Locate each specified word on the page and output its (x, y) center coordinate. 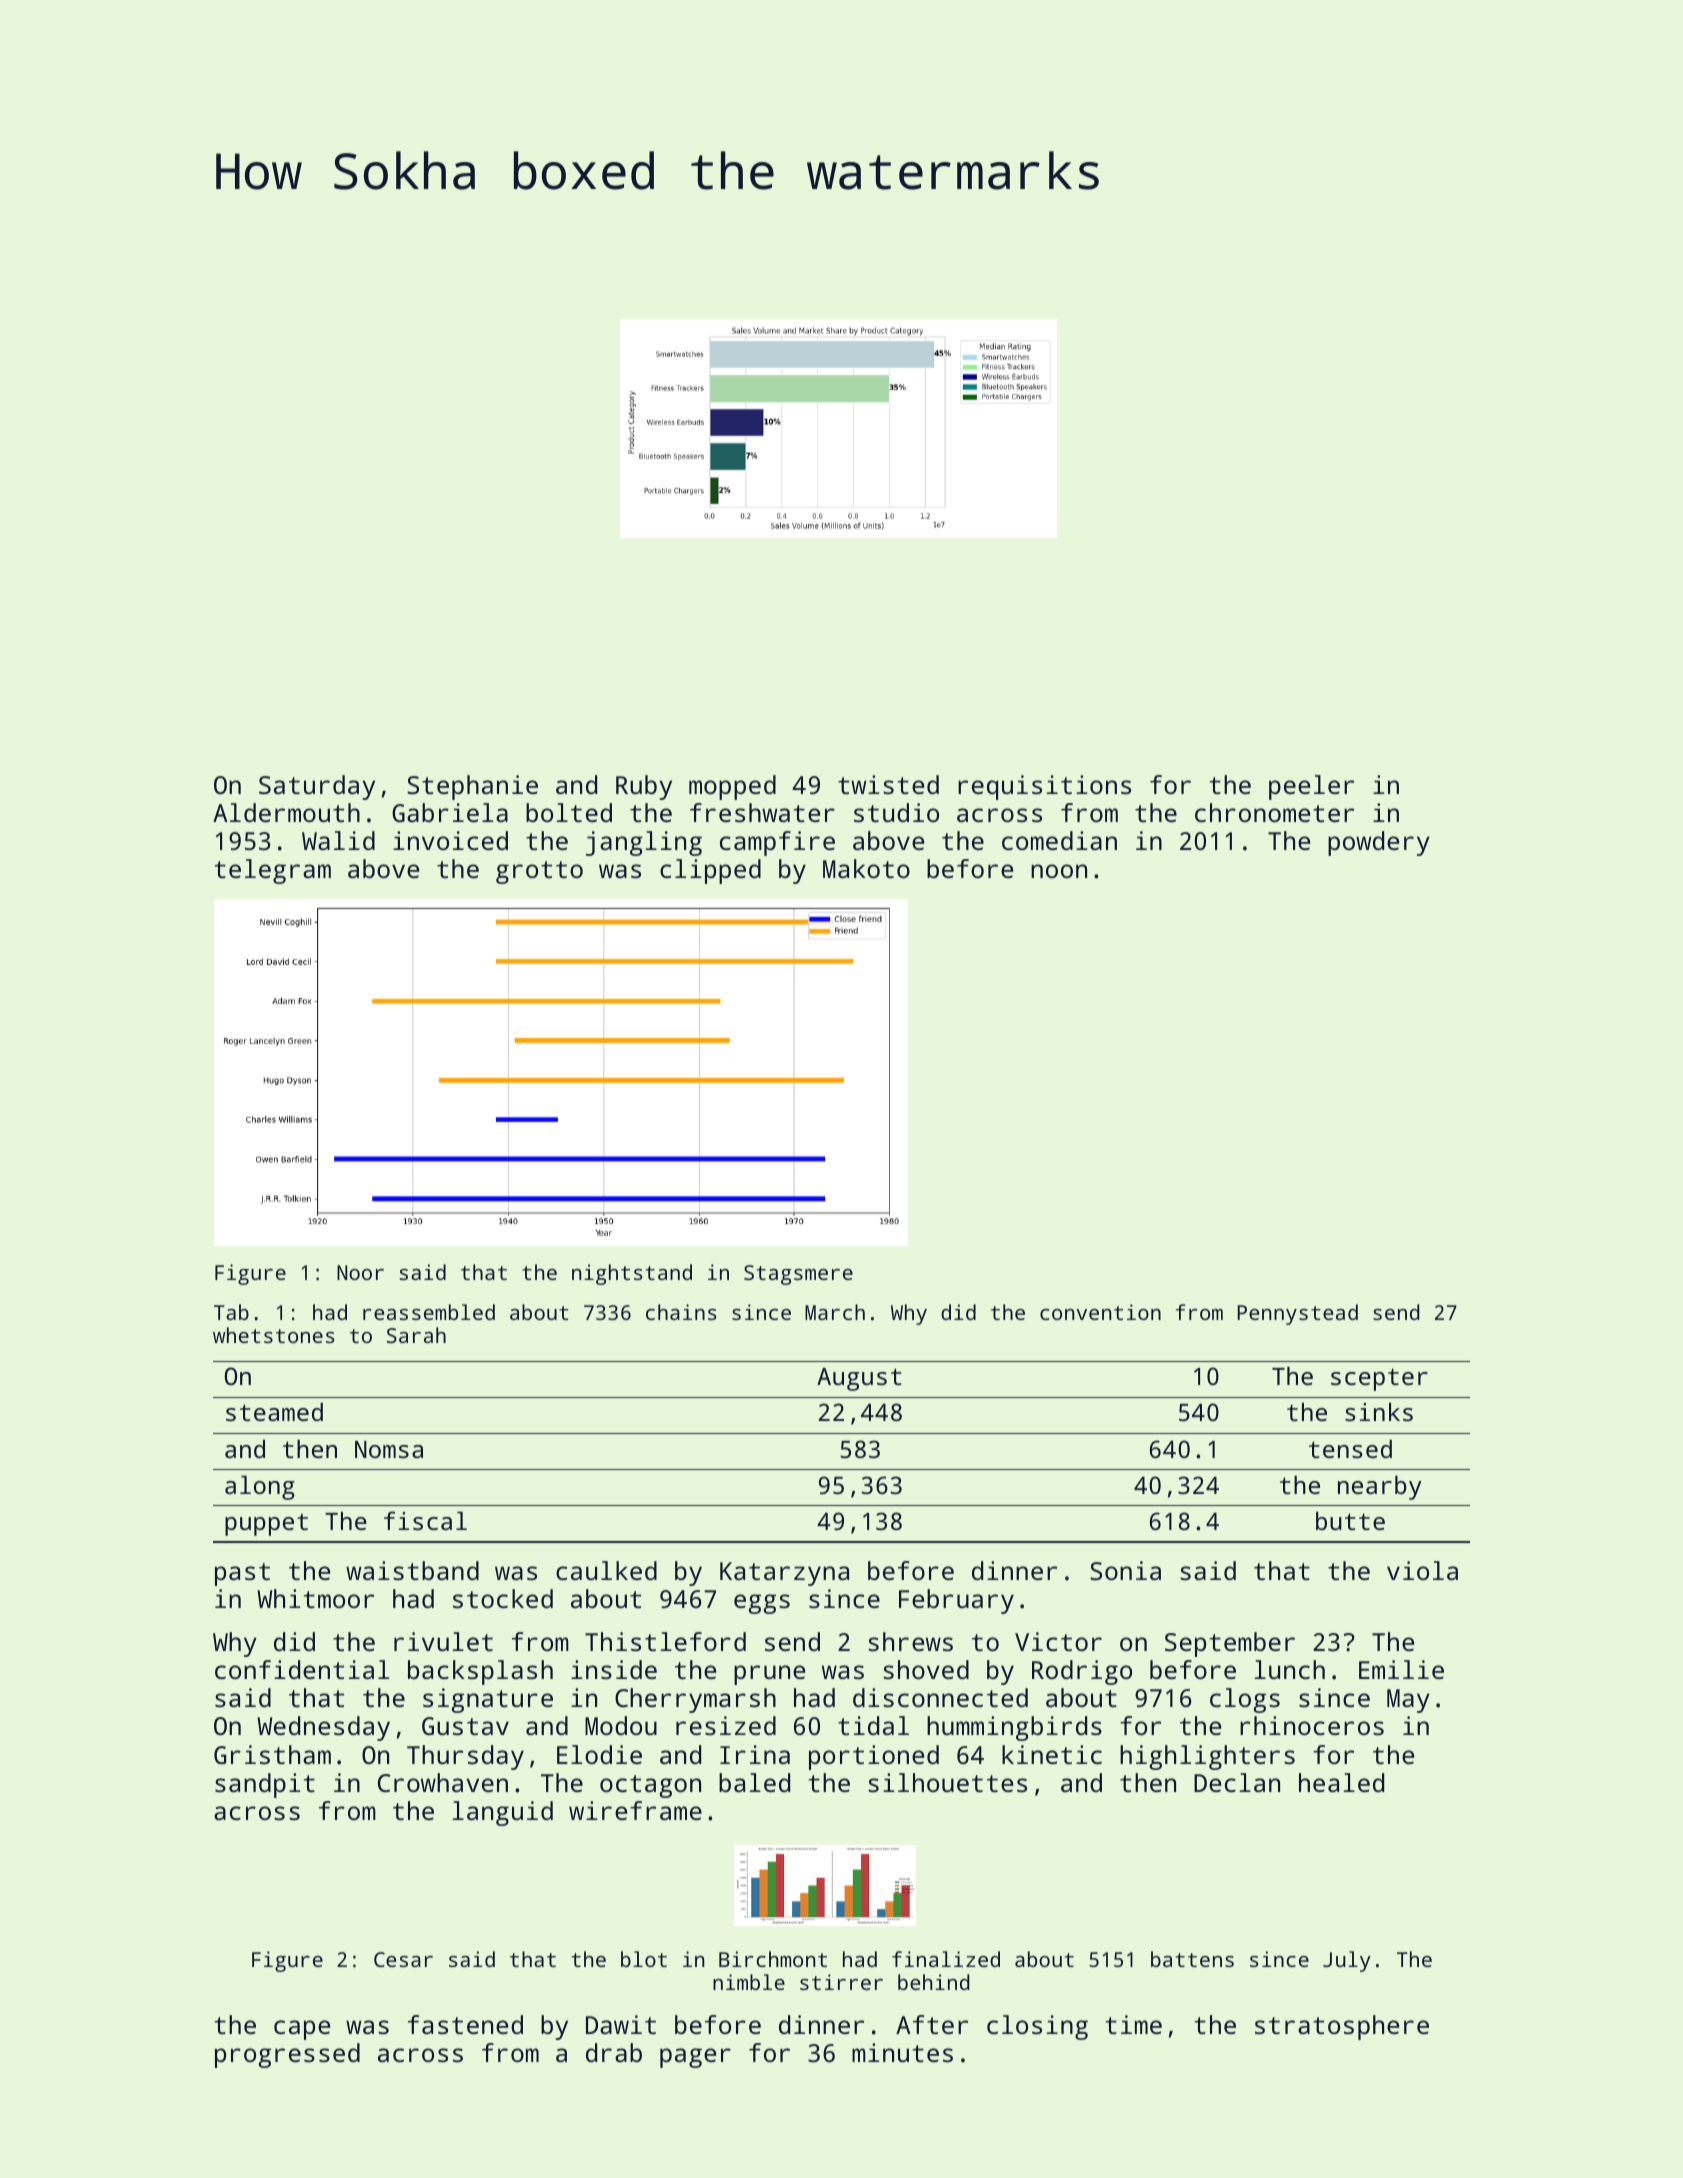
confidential (302, 1669)
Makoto (866, 868)
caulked (606, 1570)
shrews (910, 1641)
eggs (762, 1604)
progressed (287, 2055)
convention (1100, 1312)
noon (1059, 871)
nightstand (632, 1274)
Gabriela (450, 812)
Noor (360, 1272)
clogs (1245, 1700)
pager (695, 2058)
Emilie (1401, 1669)
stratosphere (1342, 2027)
